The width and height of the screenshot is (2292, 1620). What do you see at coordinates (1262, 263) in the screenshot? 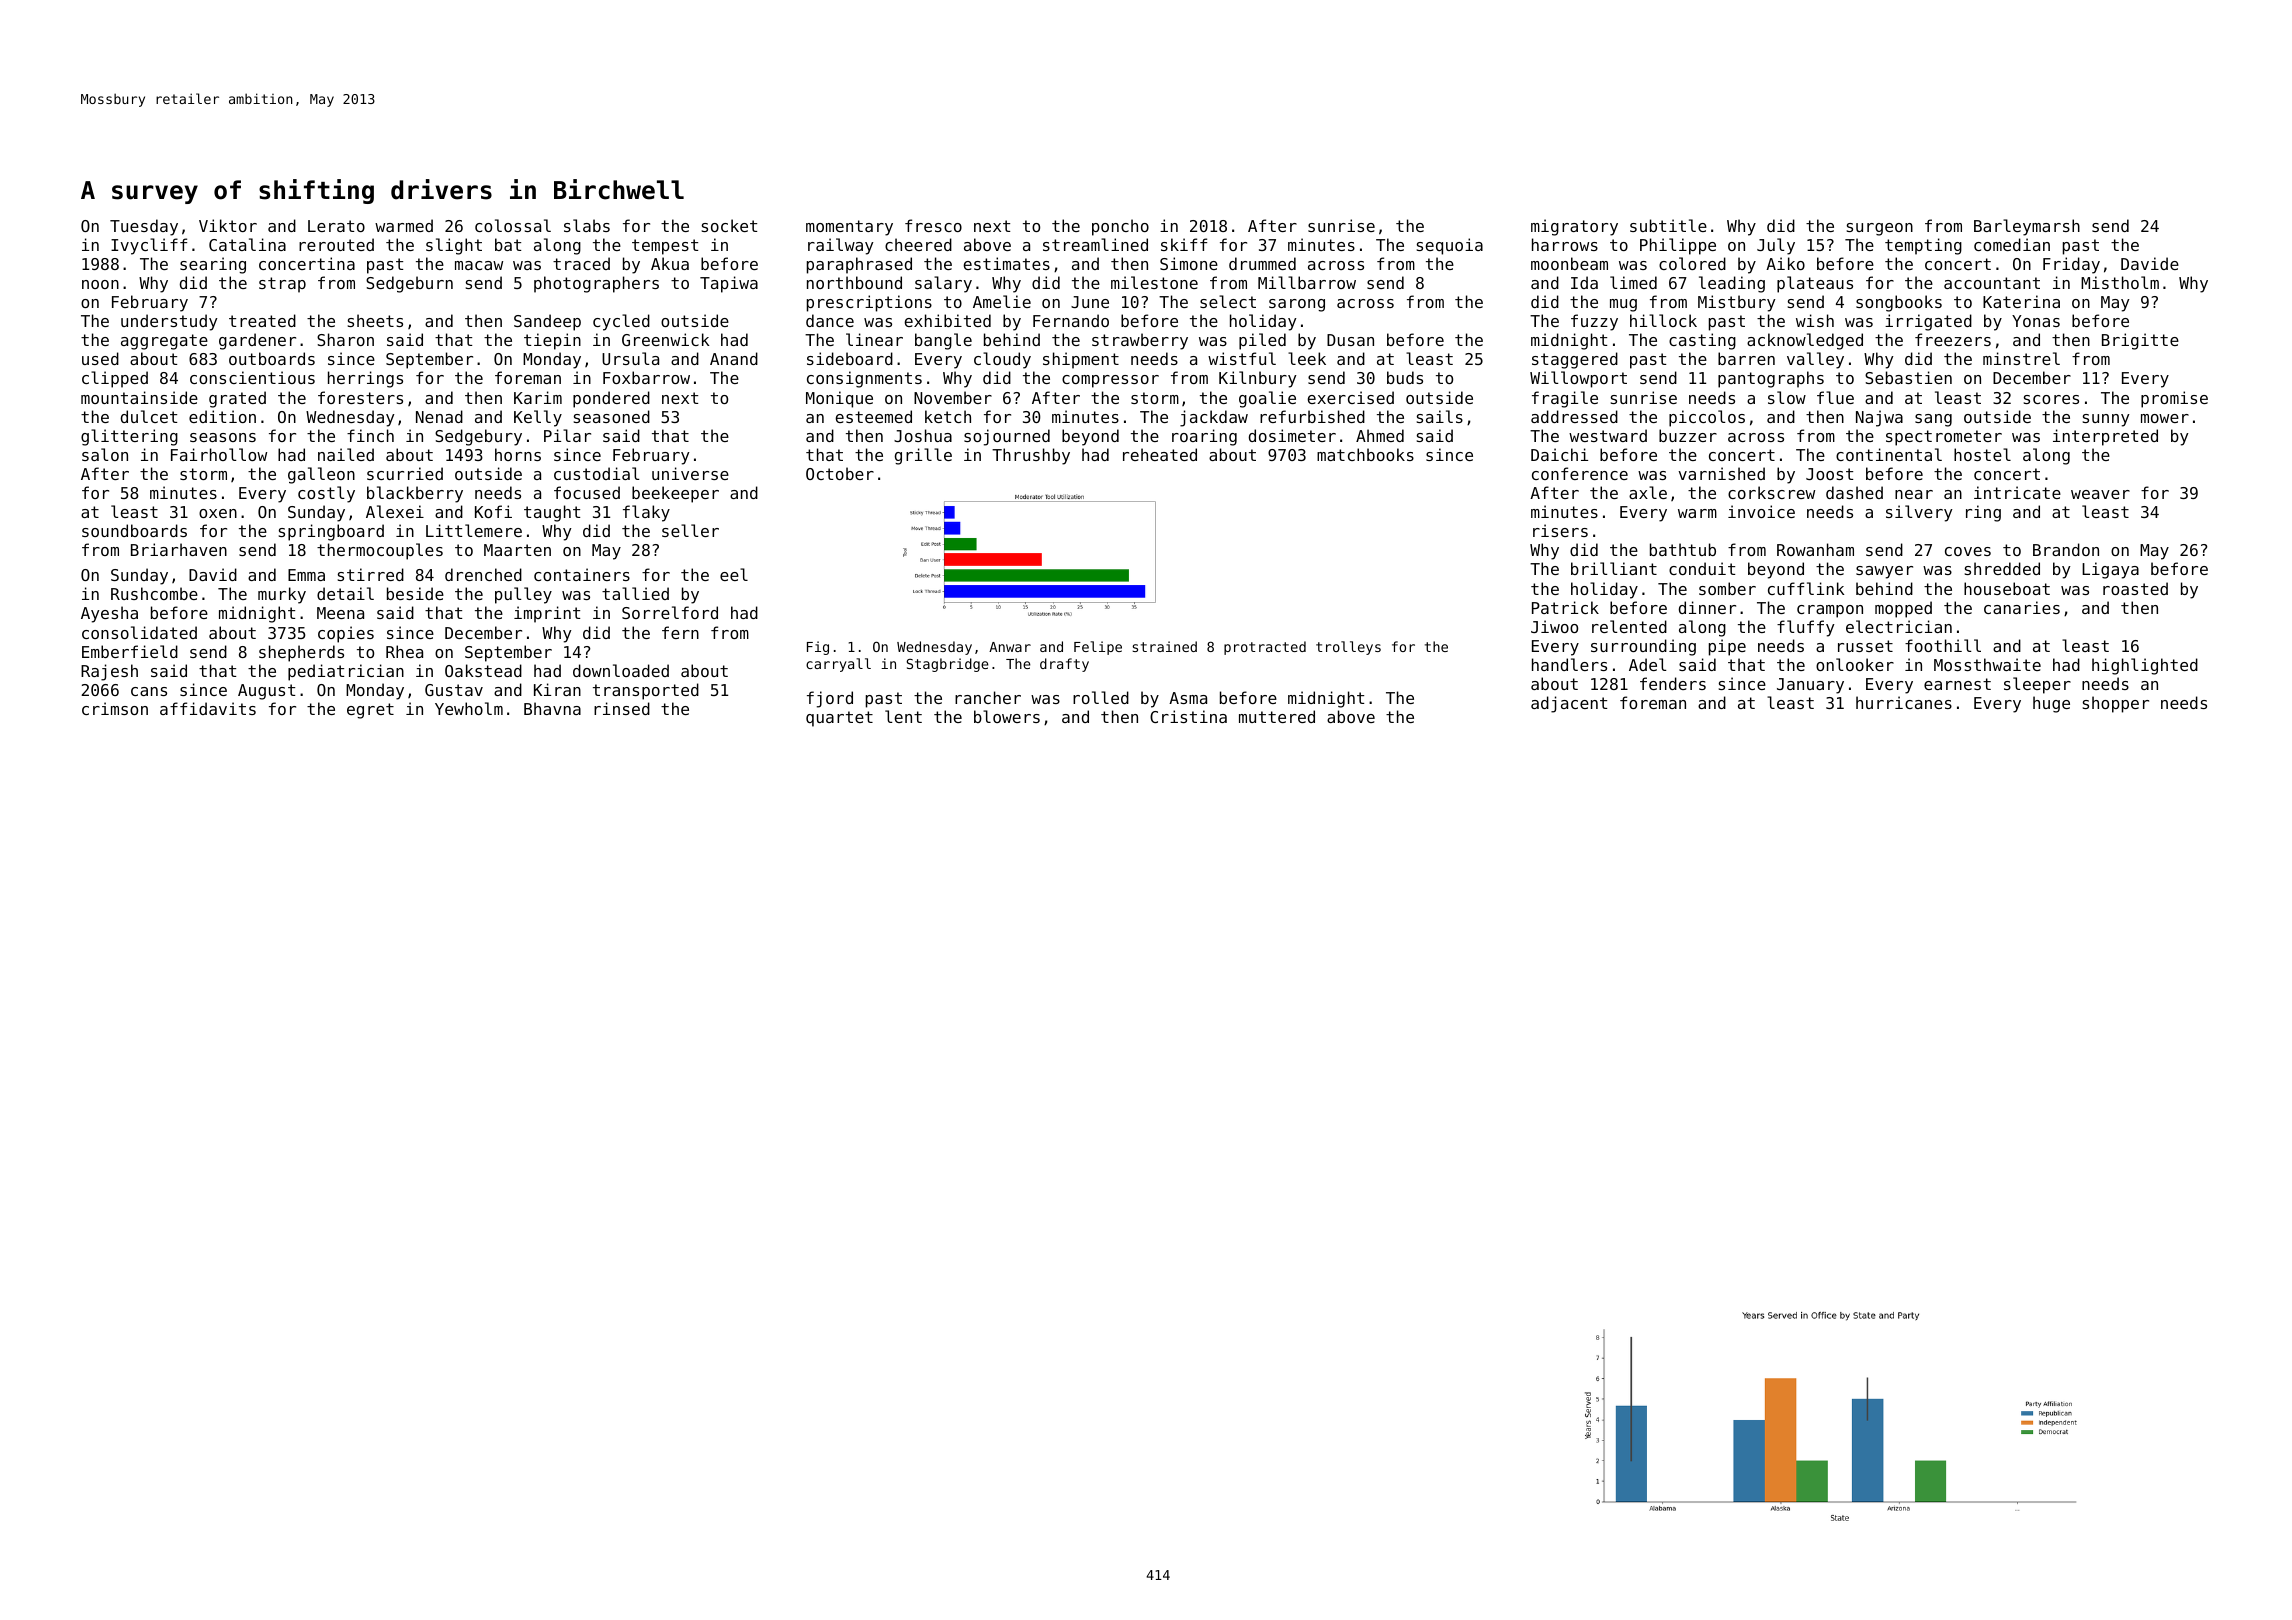
I see `drummed` at bounding box center [1262, 263].
